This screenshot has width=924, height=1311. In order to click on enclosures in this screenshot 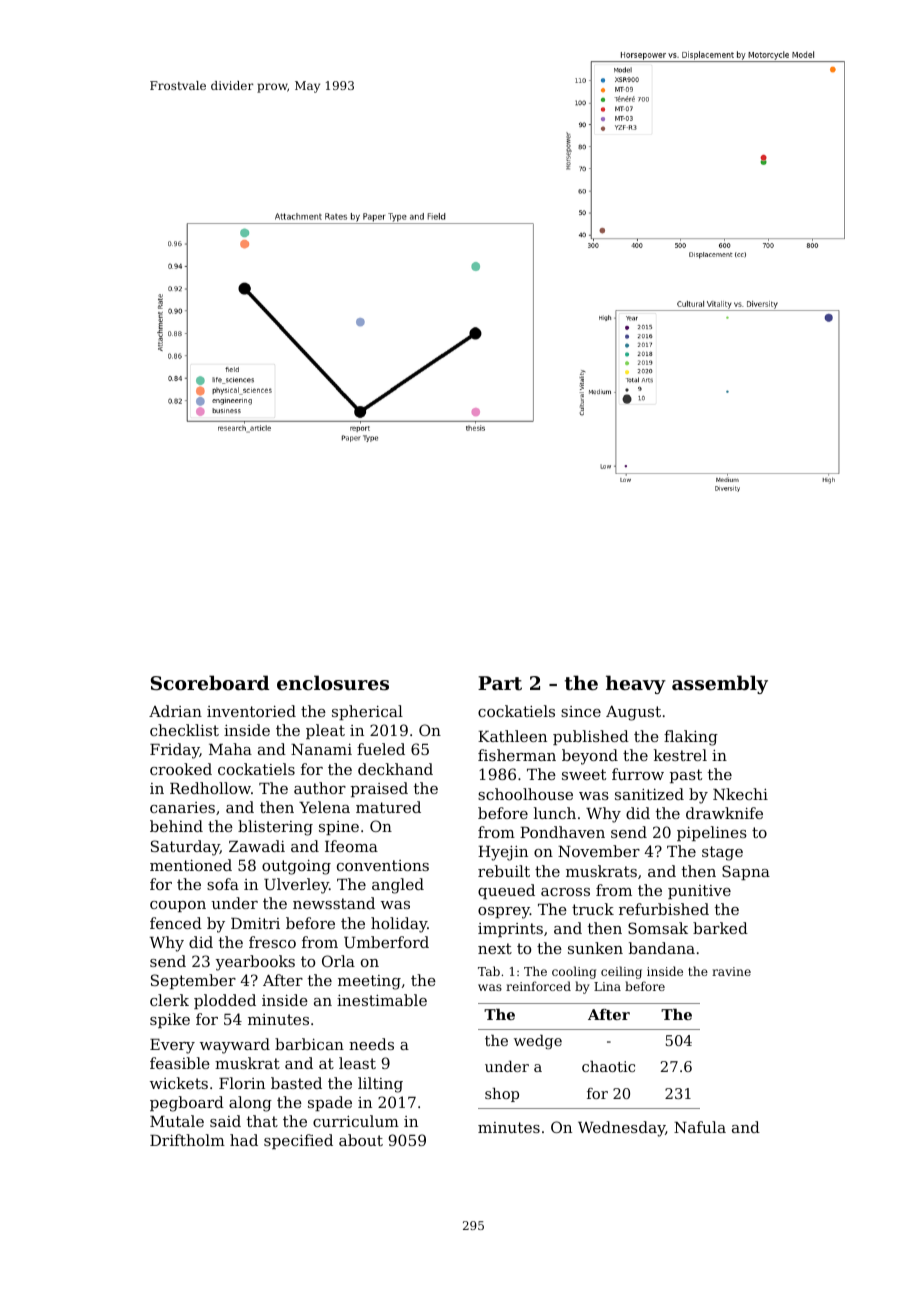, I will do `click(333, 683)`.
